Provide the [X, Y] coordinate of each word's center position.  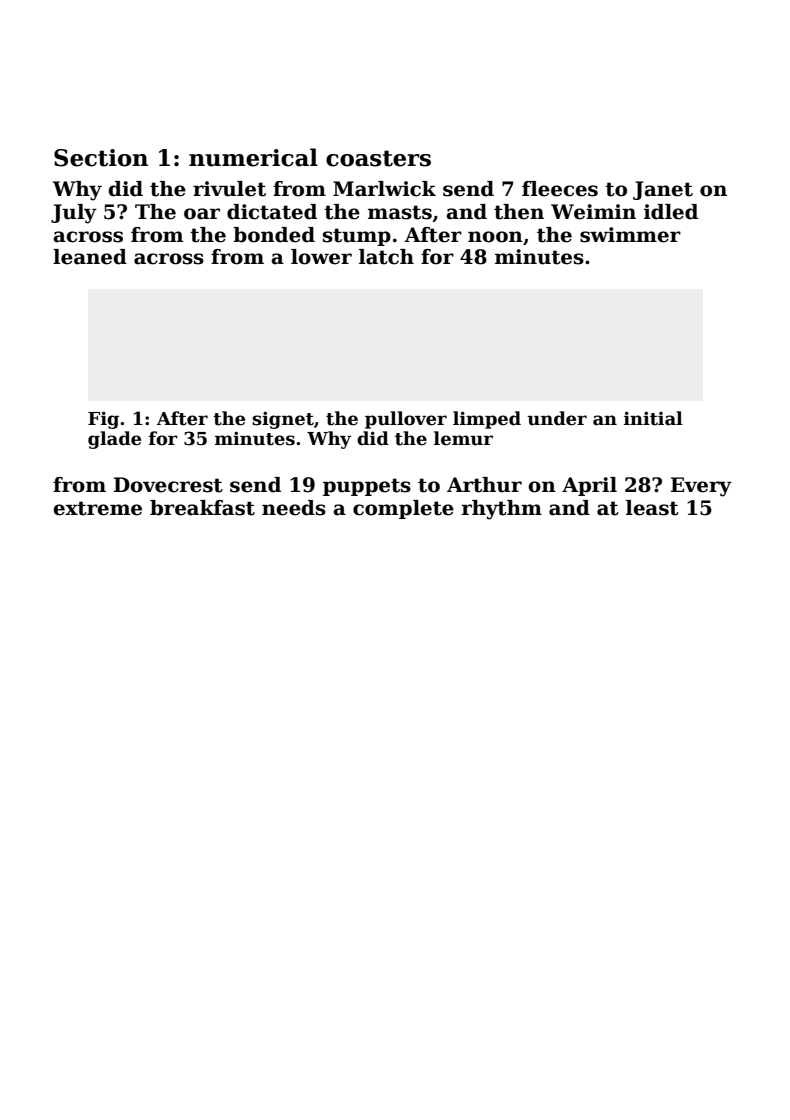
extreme [97, 508]
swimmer [630, 235]
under [557, 418]
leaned [90, 257]
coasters [378, 158]
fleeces [560, 189]
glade [114, 440]
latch [386, 257]
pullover [406, 420]
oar [202, 214]
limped [487, 420]
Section [101, 158]
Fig [103, 420]
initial [653, 418]
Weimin [593, 212]
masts [400, 212]
